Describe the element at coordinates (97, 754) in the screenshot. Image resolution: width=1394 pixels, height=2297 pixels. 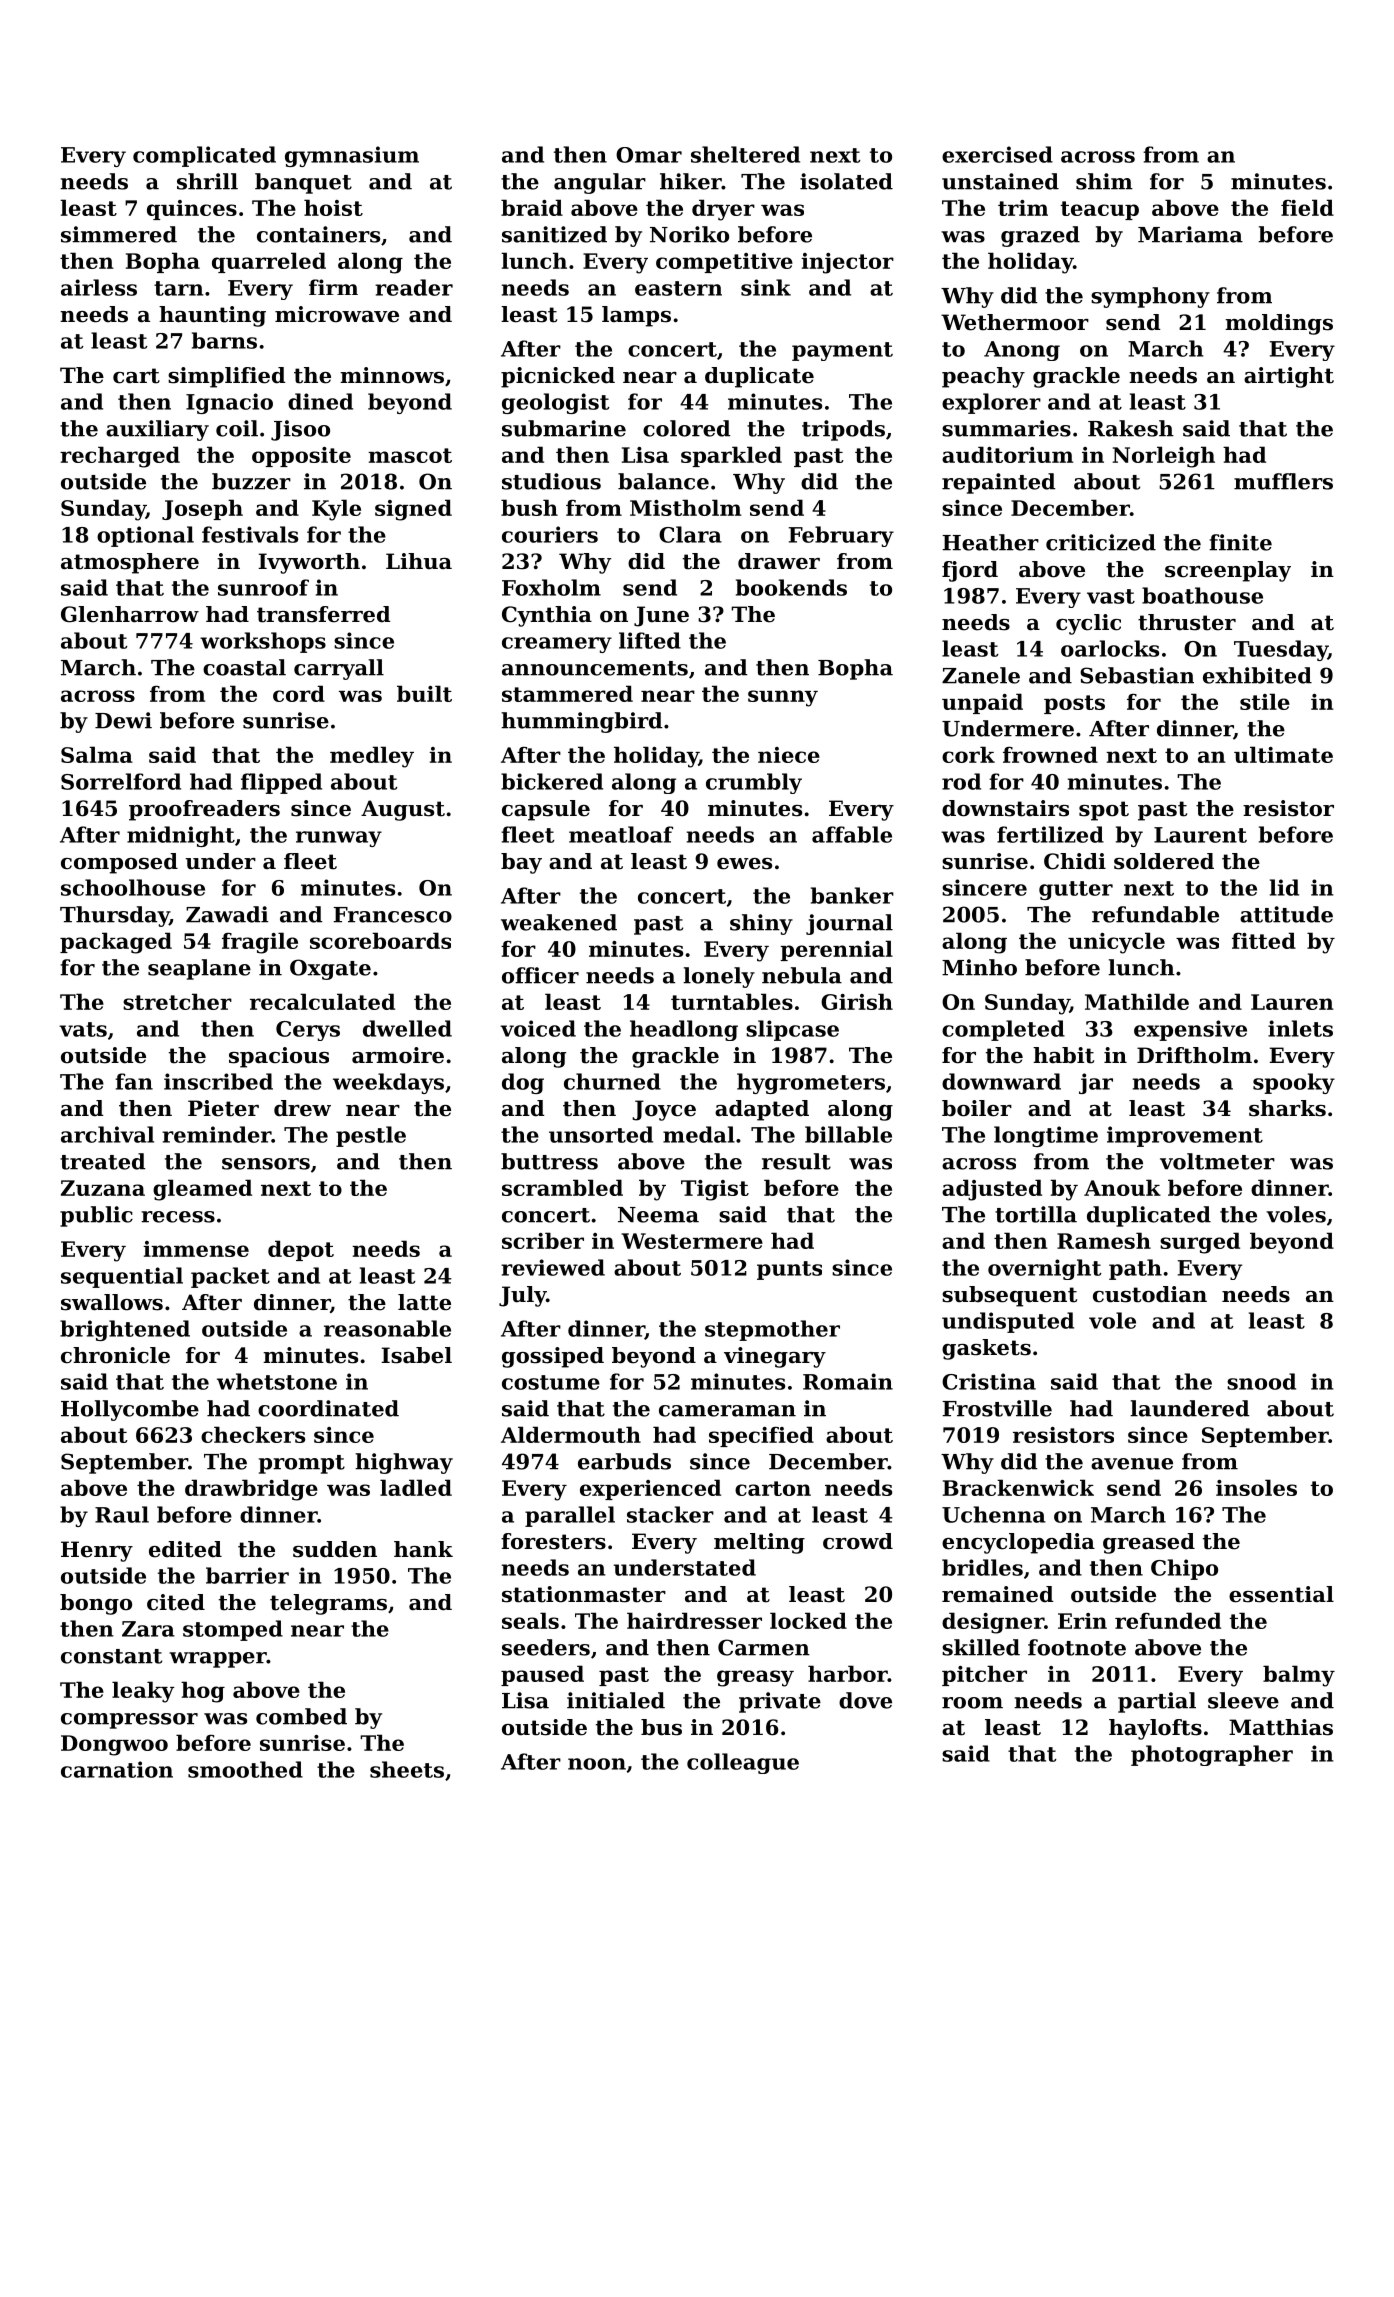
I see `Salma` at that location.
